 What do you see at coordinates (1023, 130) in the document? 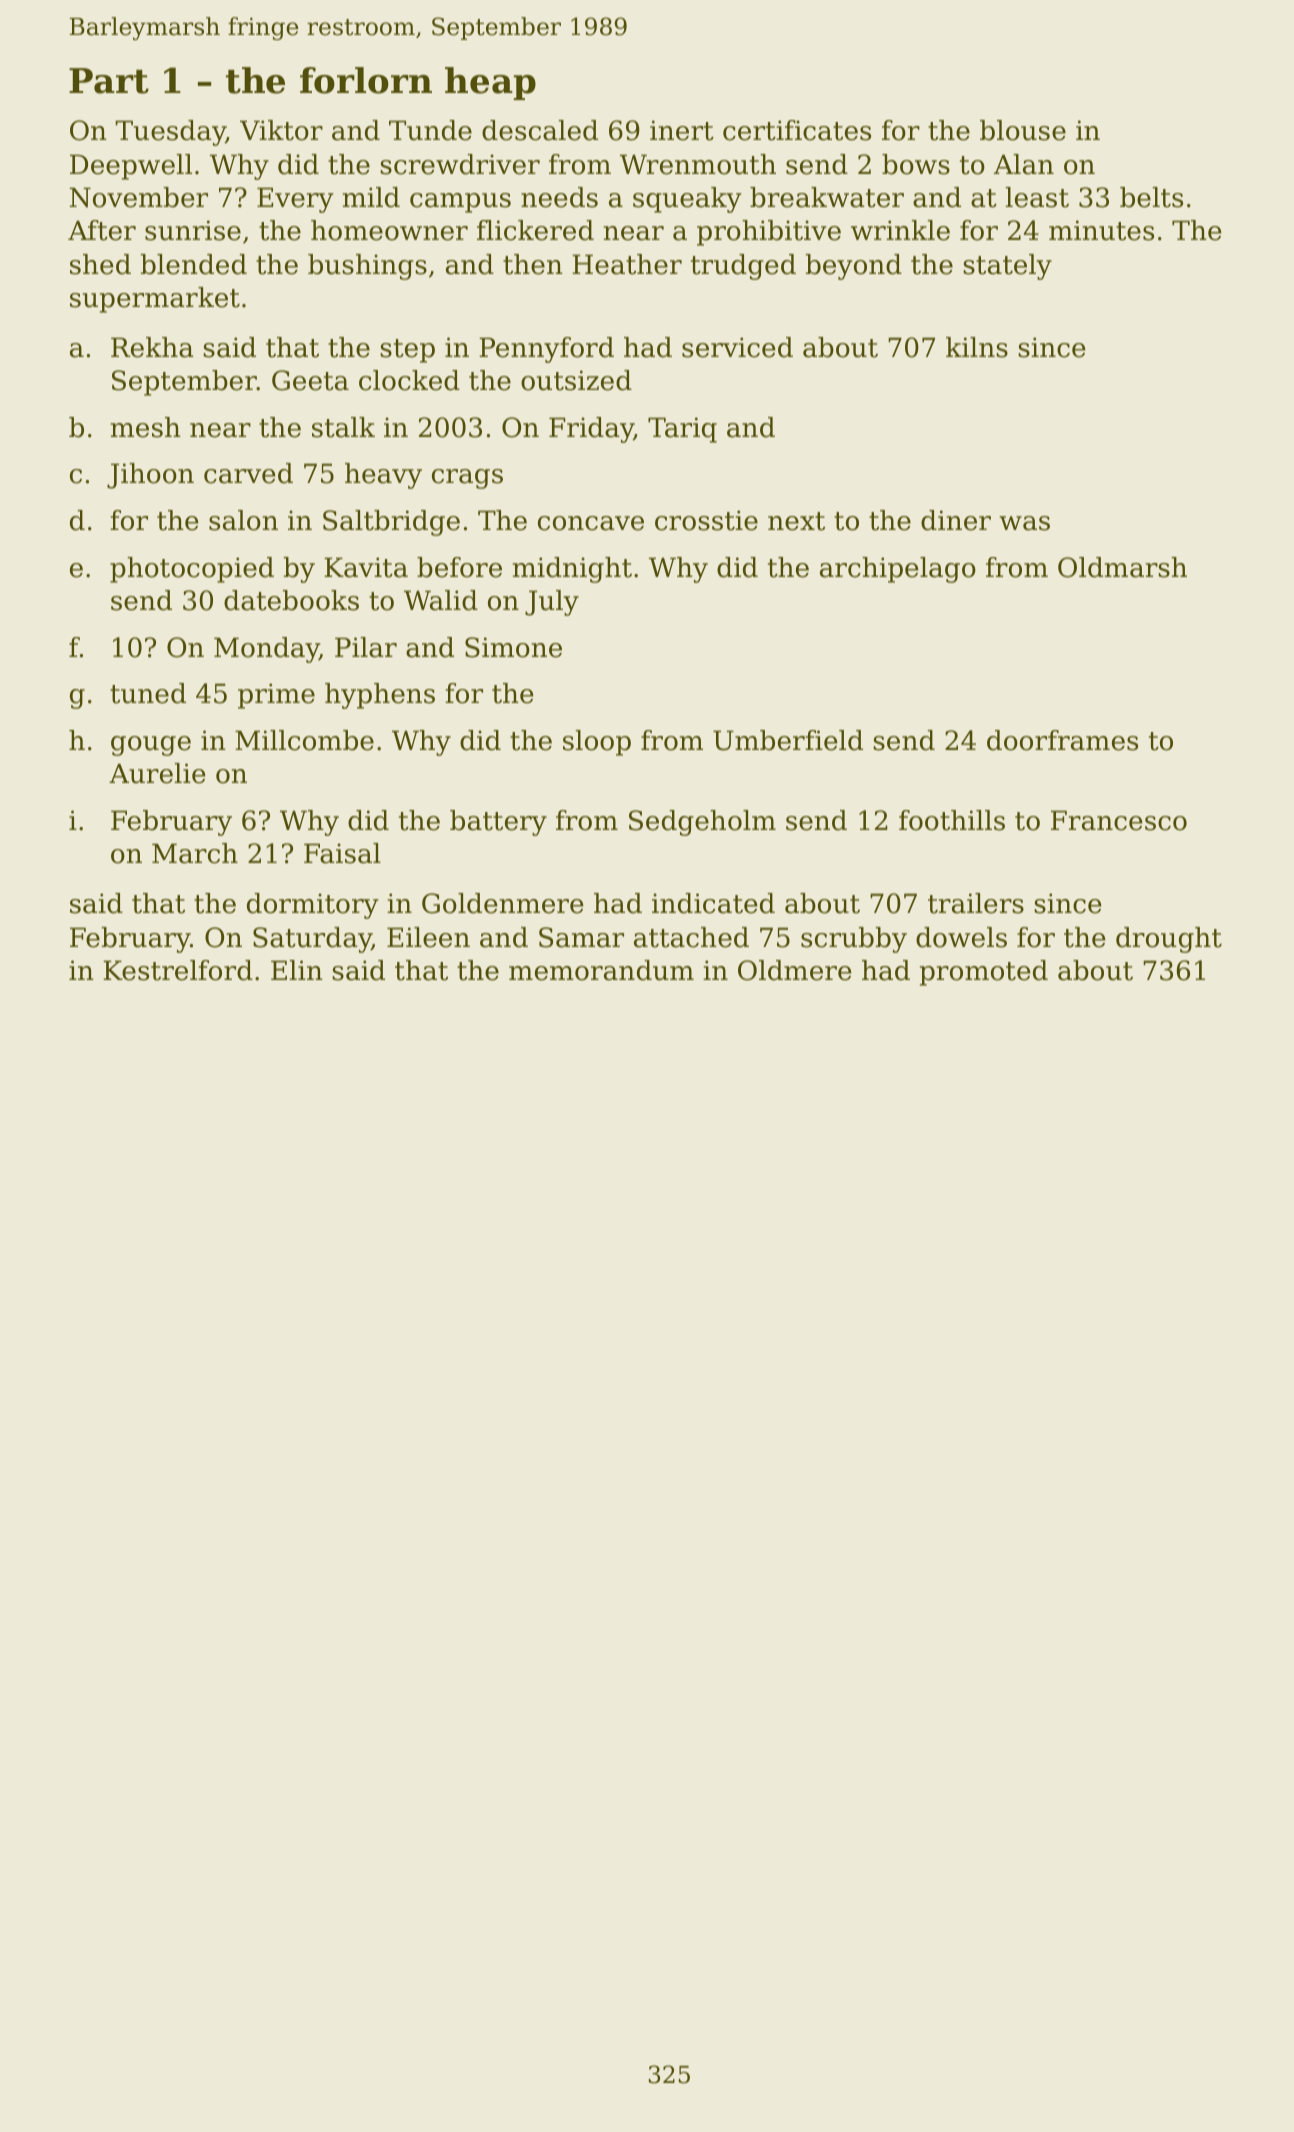
I see `blouse` at bounding box center [1023, 130].
